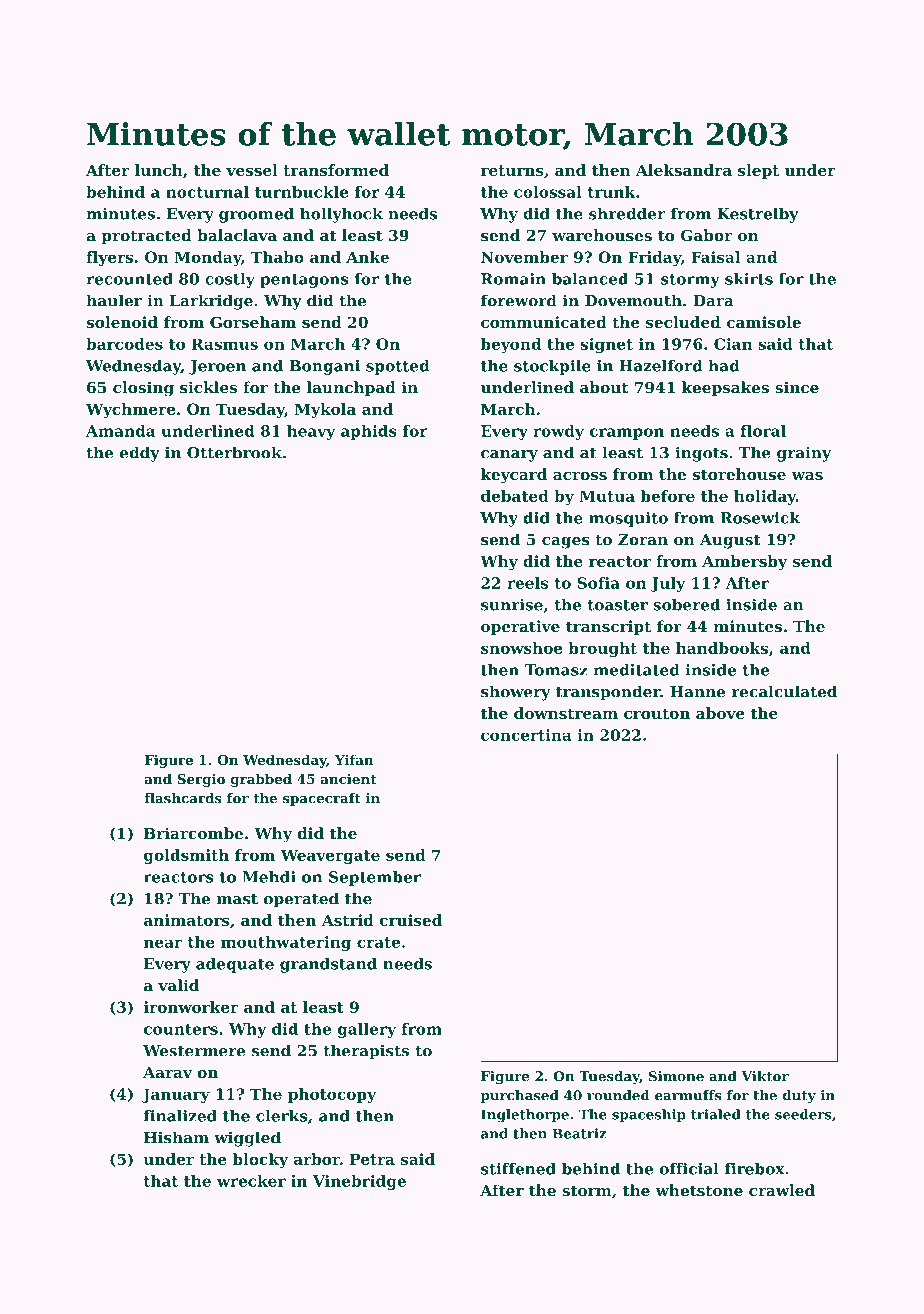 Image resolution: width=924 pixels, height=1314 pixels. What do you see at coordinates (512, 170) in the image?
I see `returns` at bounding box center [512, 170].
